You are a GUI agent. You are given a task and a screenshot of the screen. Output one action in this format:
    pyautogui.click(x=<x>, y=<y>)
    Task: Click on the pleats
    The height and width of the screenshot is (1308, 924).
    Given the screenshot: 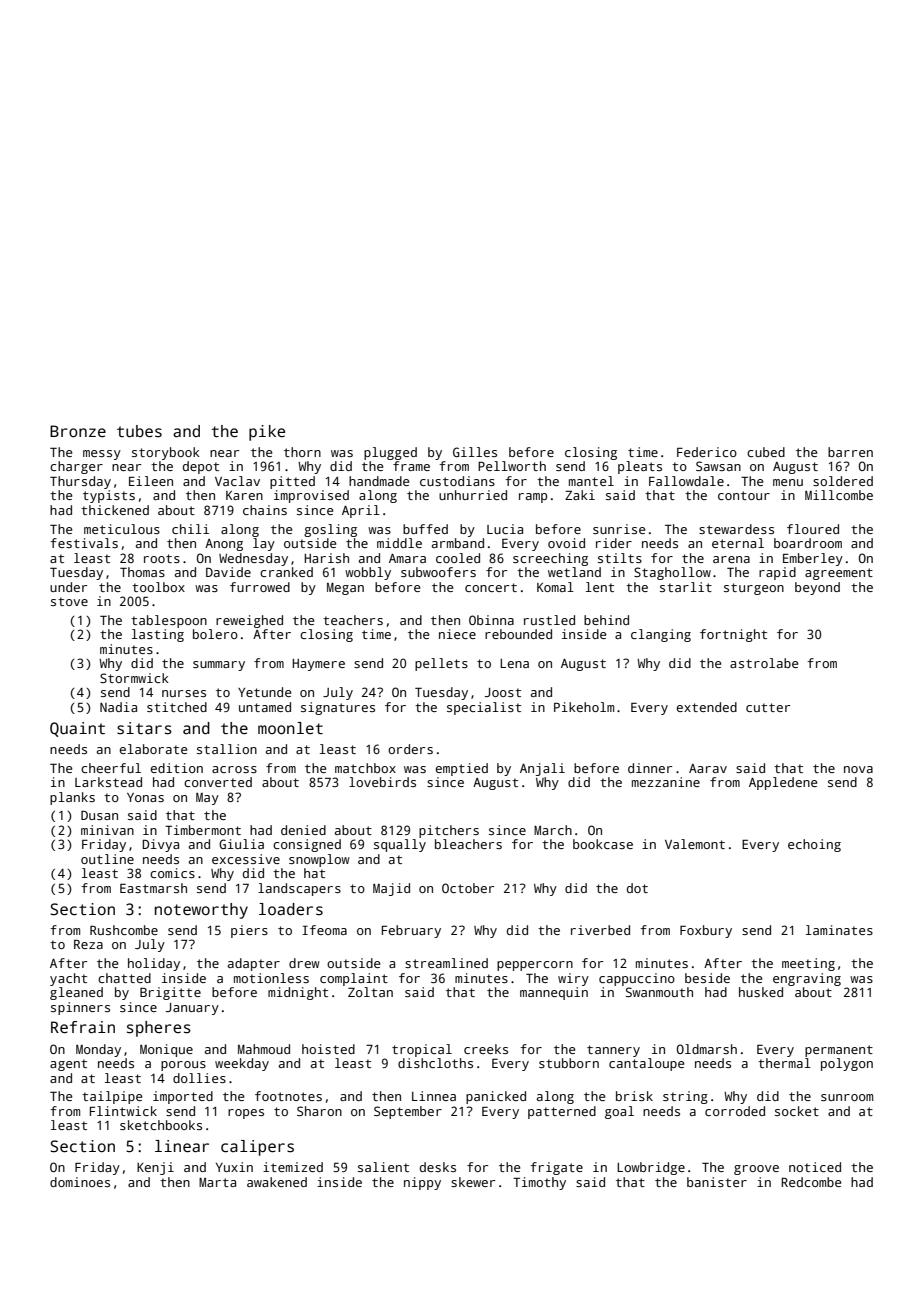 What is the action you would take?
    pyautogui.click(x=640, y=467)
